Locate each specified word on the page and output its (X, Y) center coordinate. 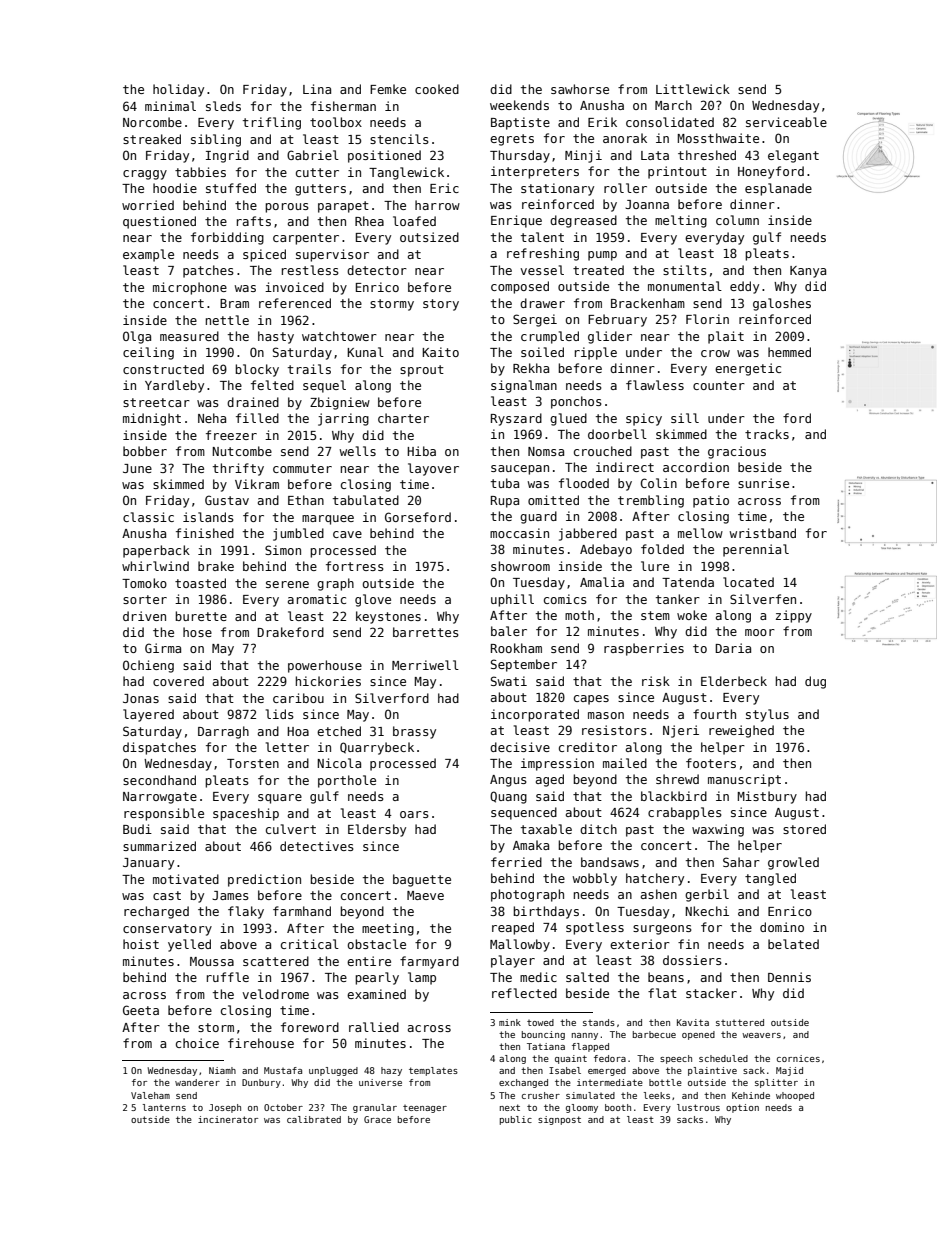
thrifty (238, 469)
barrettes (426, 632)
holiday (178, 90)
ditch (598, 829)
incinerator (228, 1119)
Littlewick (693, 89)
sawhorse (580, 89)
